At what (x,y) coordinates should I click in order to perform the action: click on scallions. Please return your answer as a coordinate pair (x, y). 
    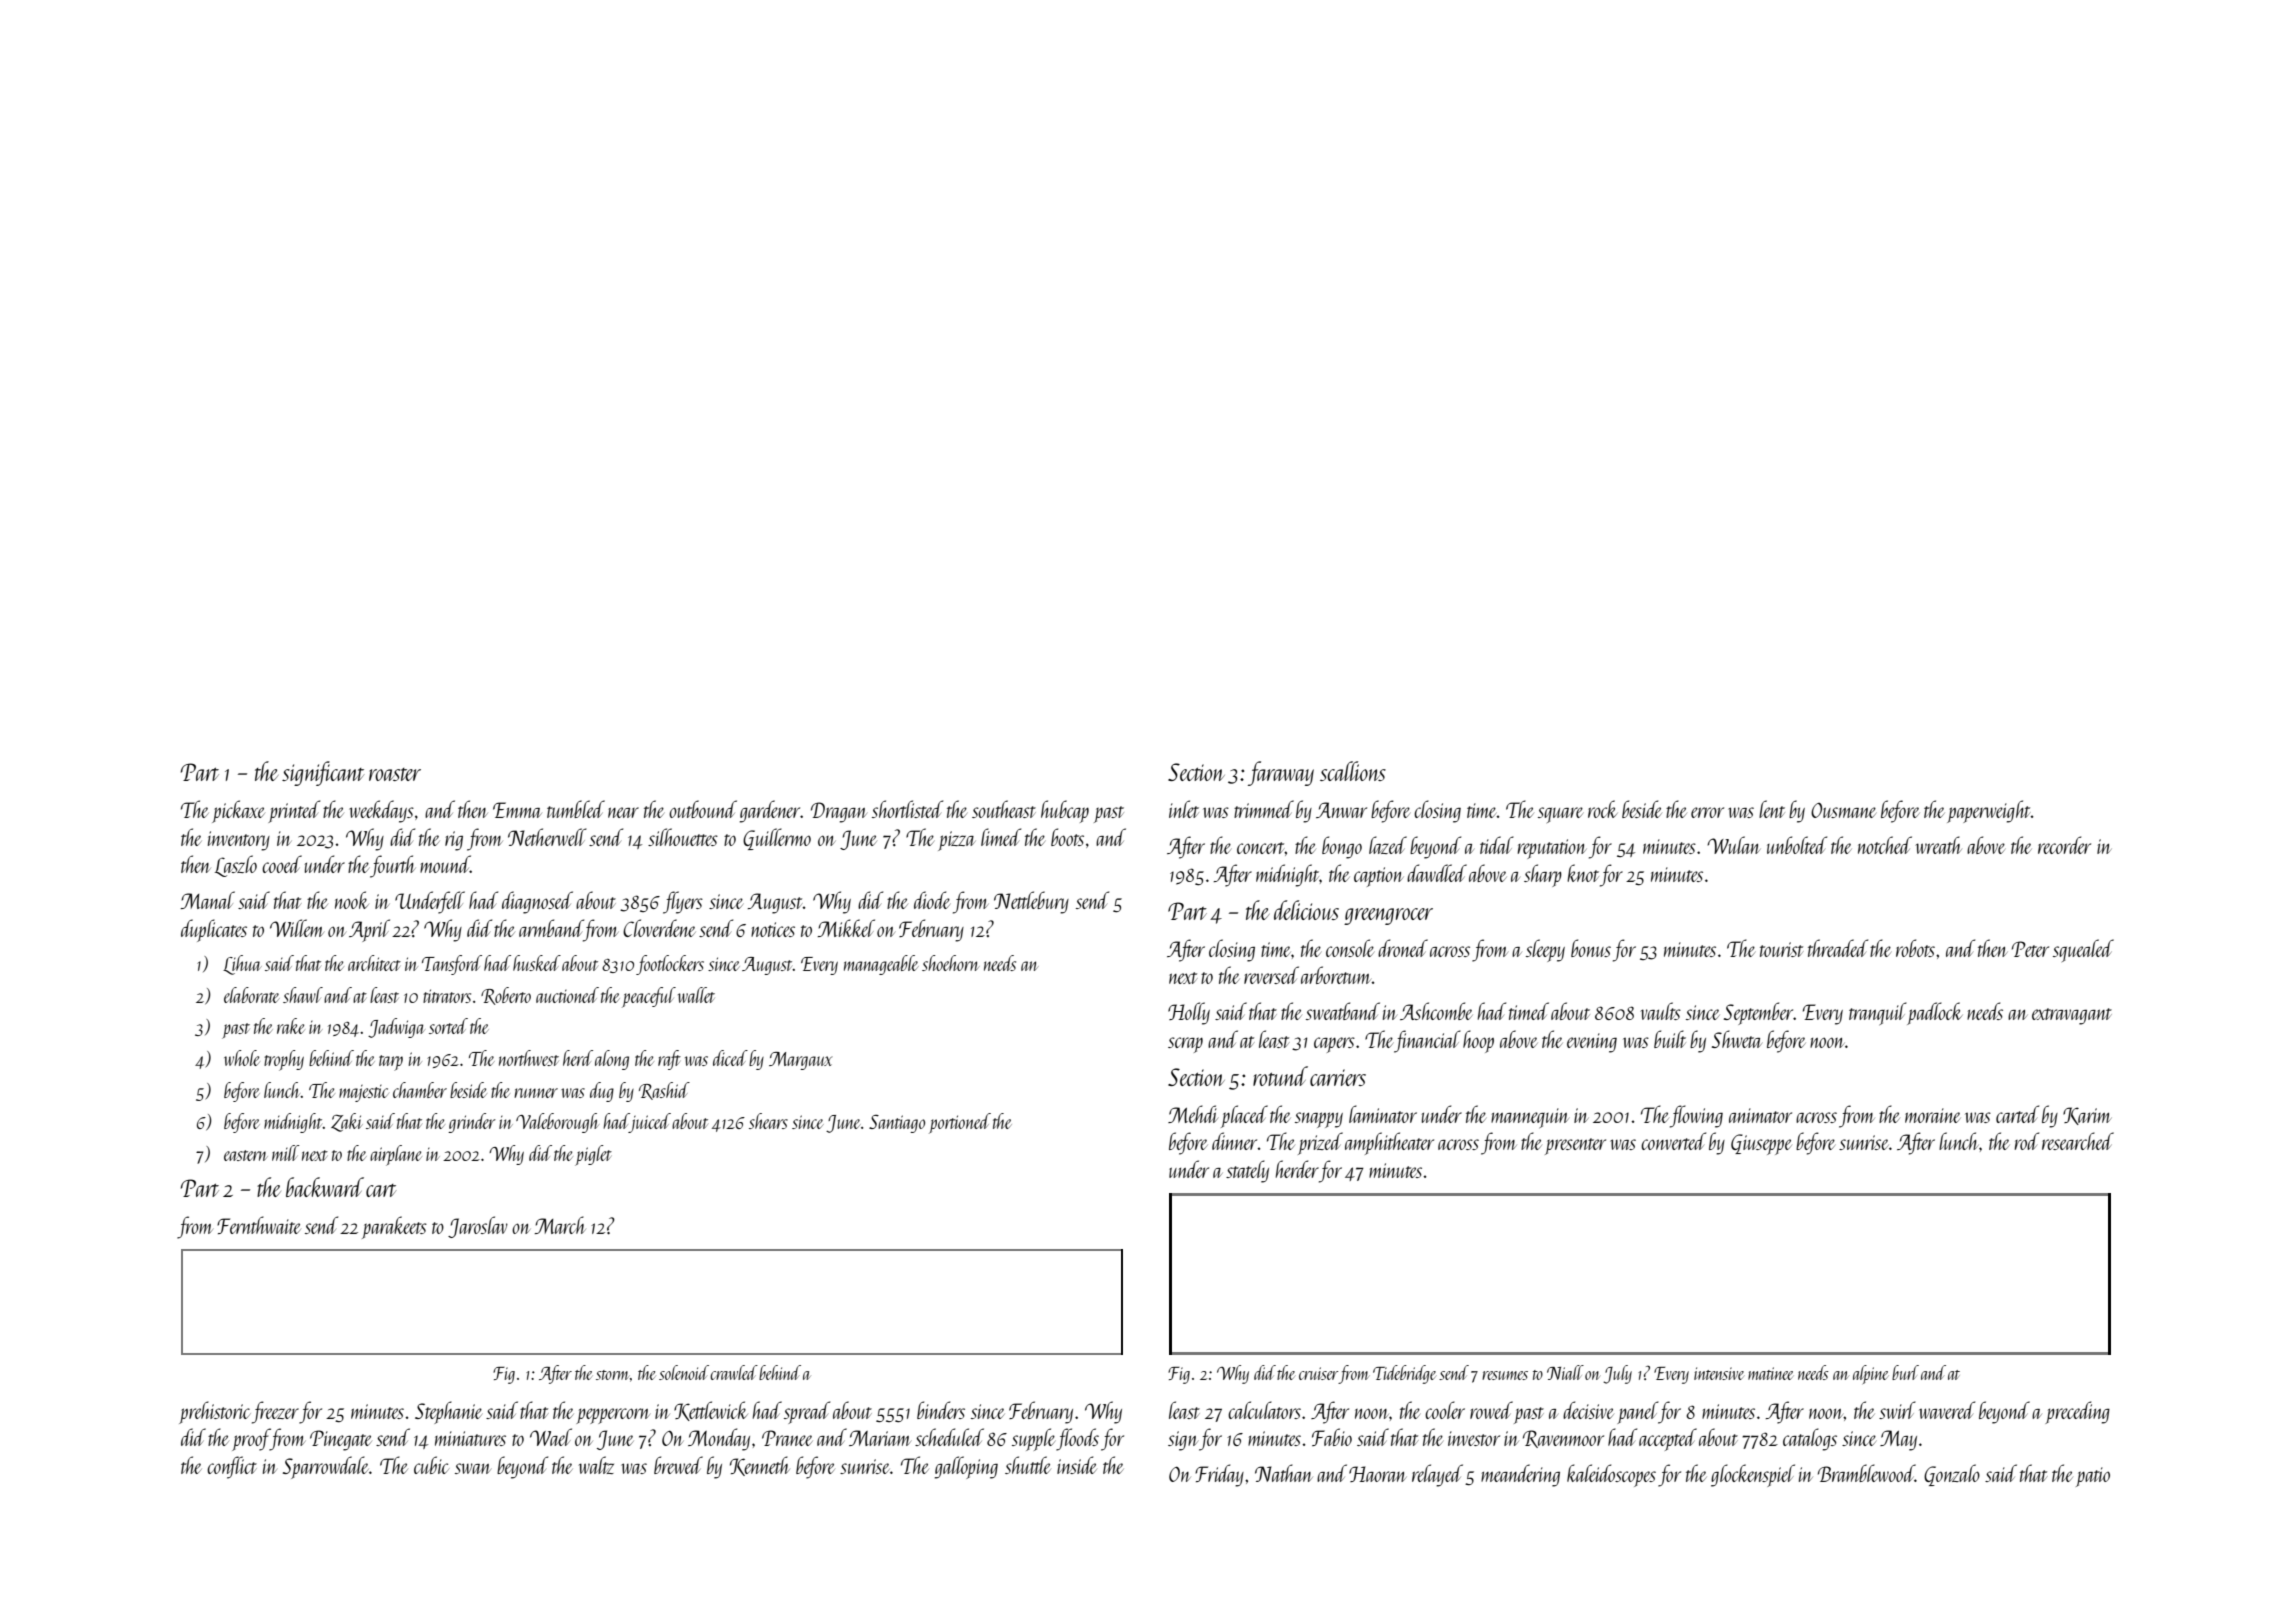
    Looking at the image, I should click on (1353, 771).
